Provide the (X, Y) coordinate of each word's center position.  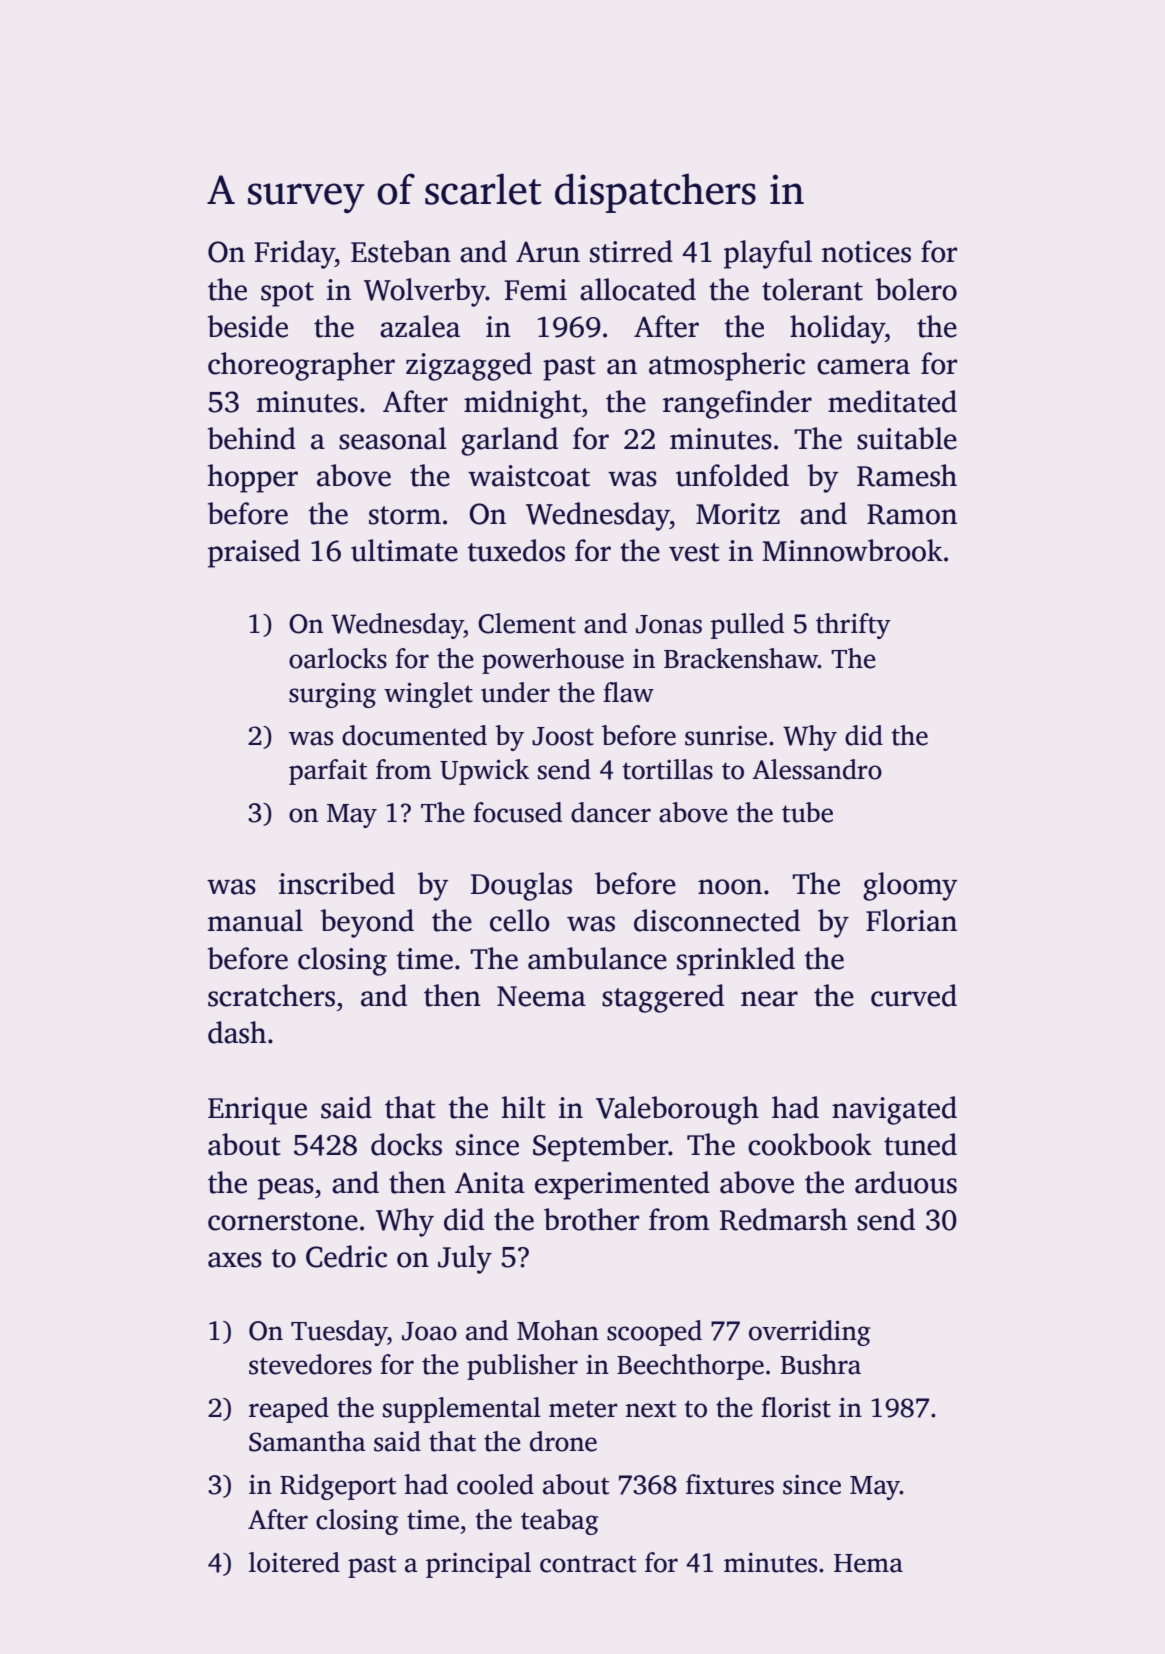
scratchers (271, 995)
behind (252, 438)
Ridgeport (338, 1487)
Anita (490, 1183)
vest (694, 552)
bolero (916, 289)
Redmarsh (783, 1219)
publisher (522, 1367)
